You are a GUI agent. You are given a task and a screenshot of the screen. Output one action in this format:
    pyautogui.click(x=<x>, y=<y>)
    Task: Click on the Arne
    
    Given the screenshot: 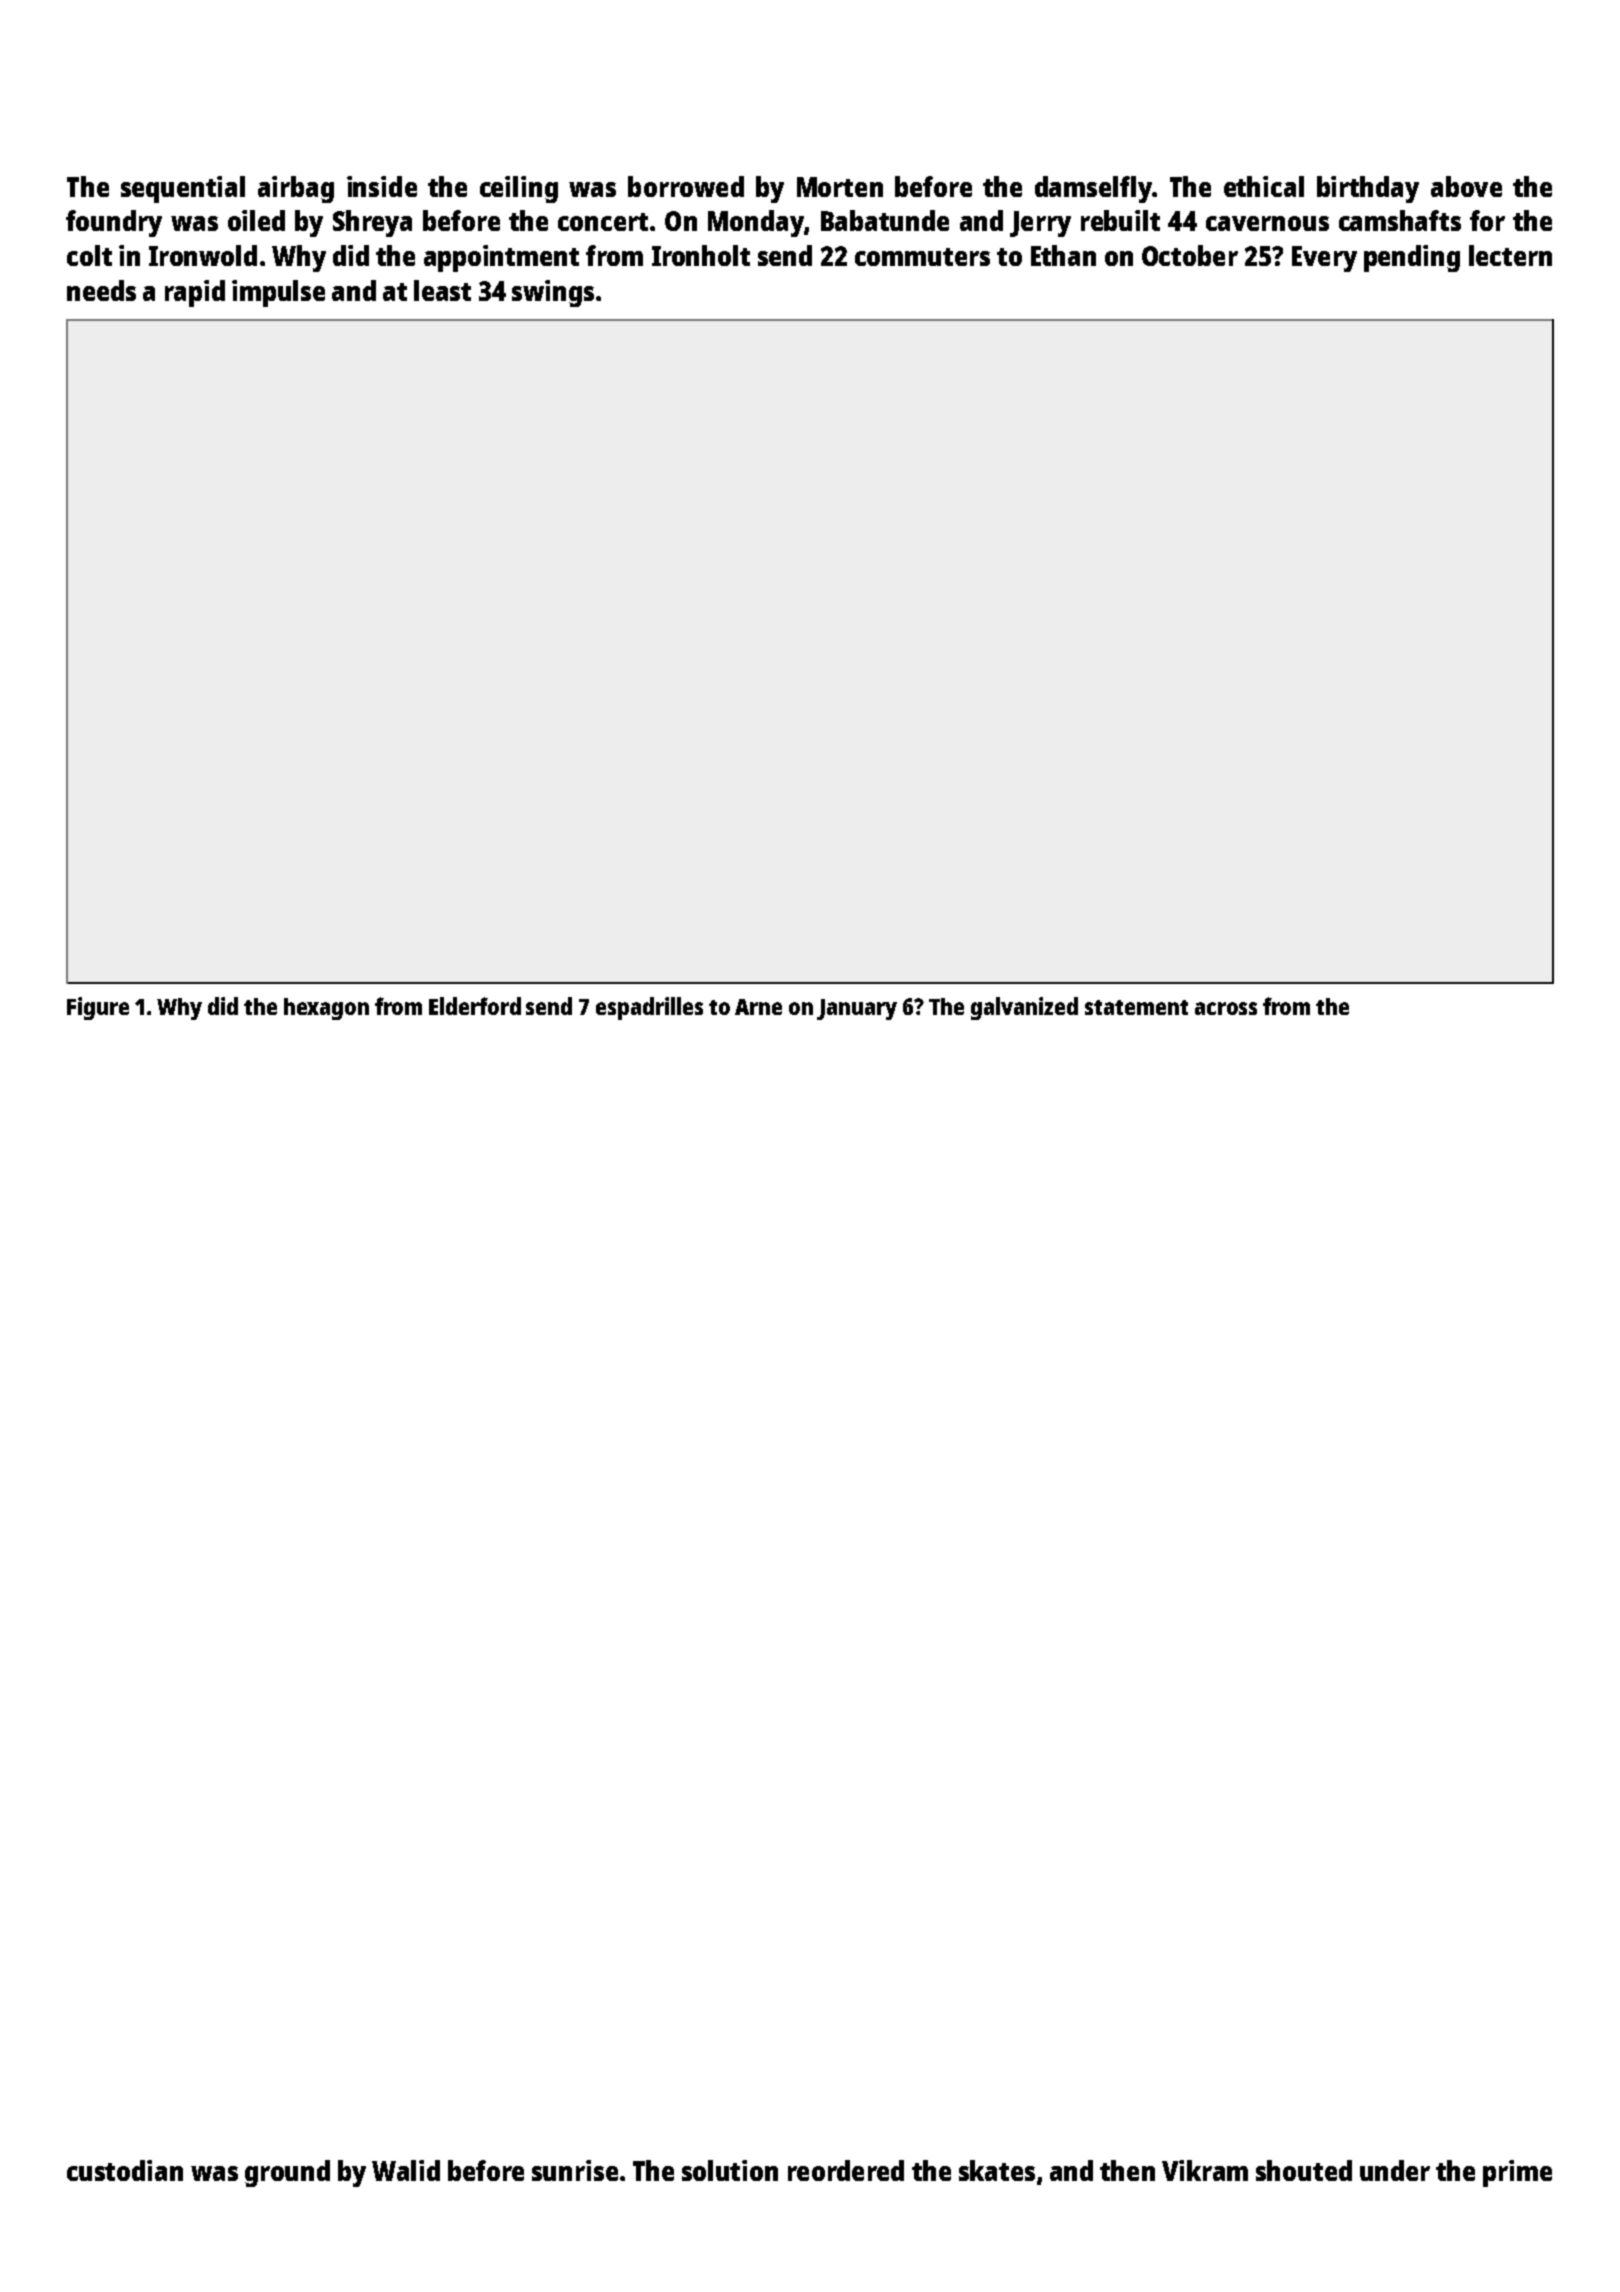 What is the action you would take?
    pyautogui.click(x=758, y=1007)
